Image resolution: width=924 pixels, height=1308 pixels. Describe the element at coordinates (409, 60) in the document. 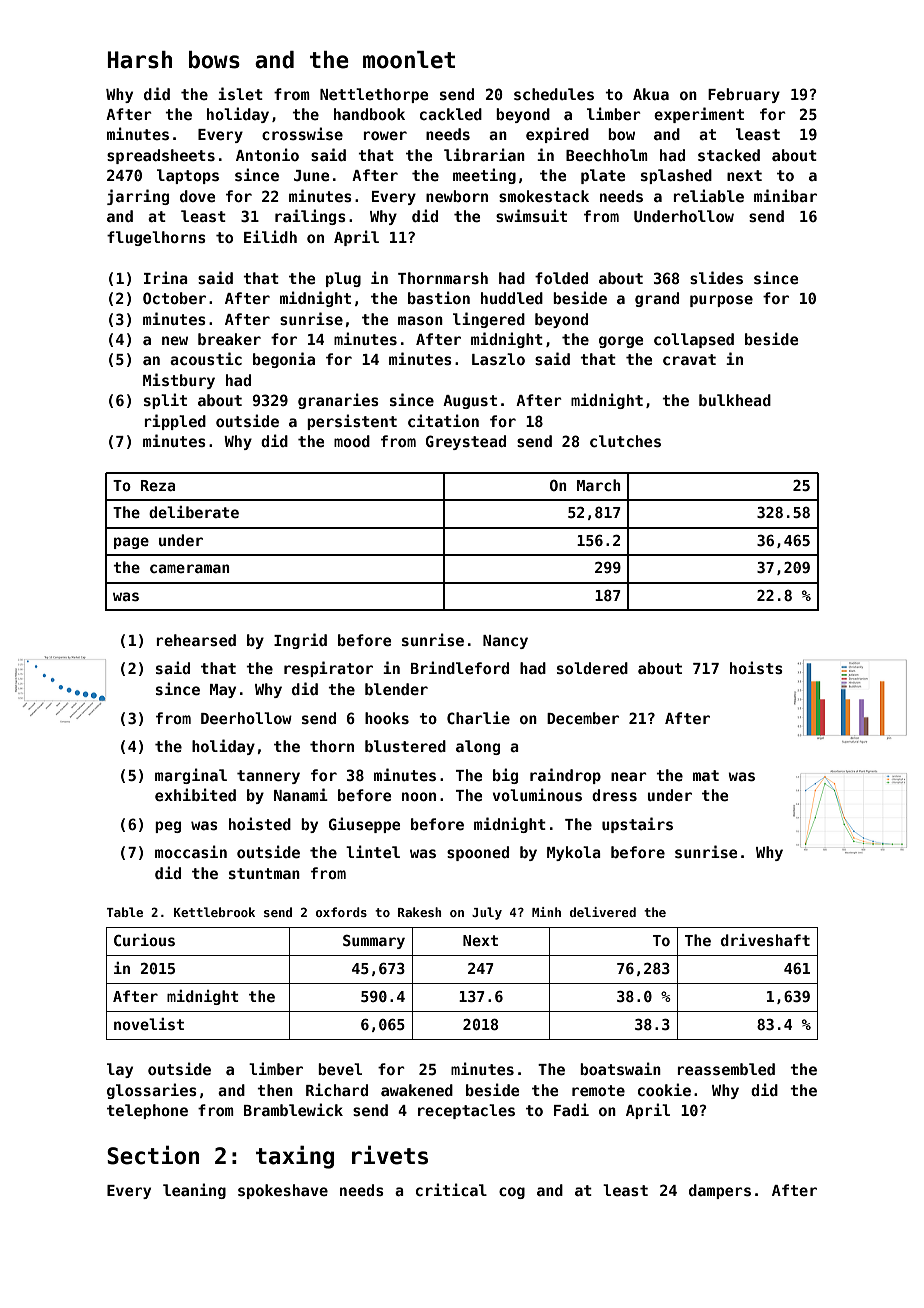

I see `moonlet` at that location.
